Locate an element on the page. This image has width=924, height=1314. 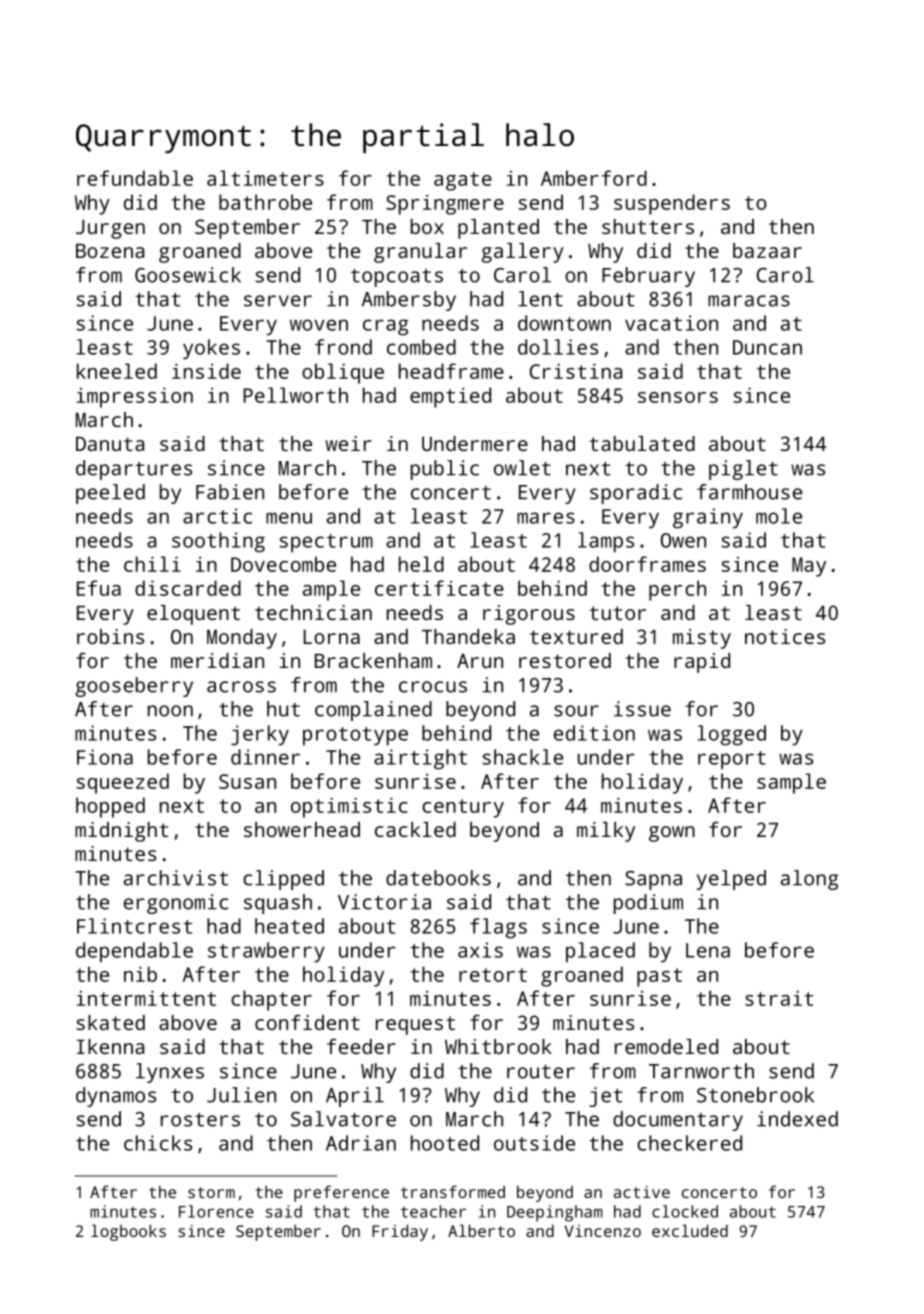
owlet is located at coordinates (522, 468).
